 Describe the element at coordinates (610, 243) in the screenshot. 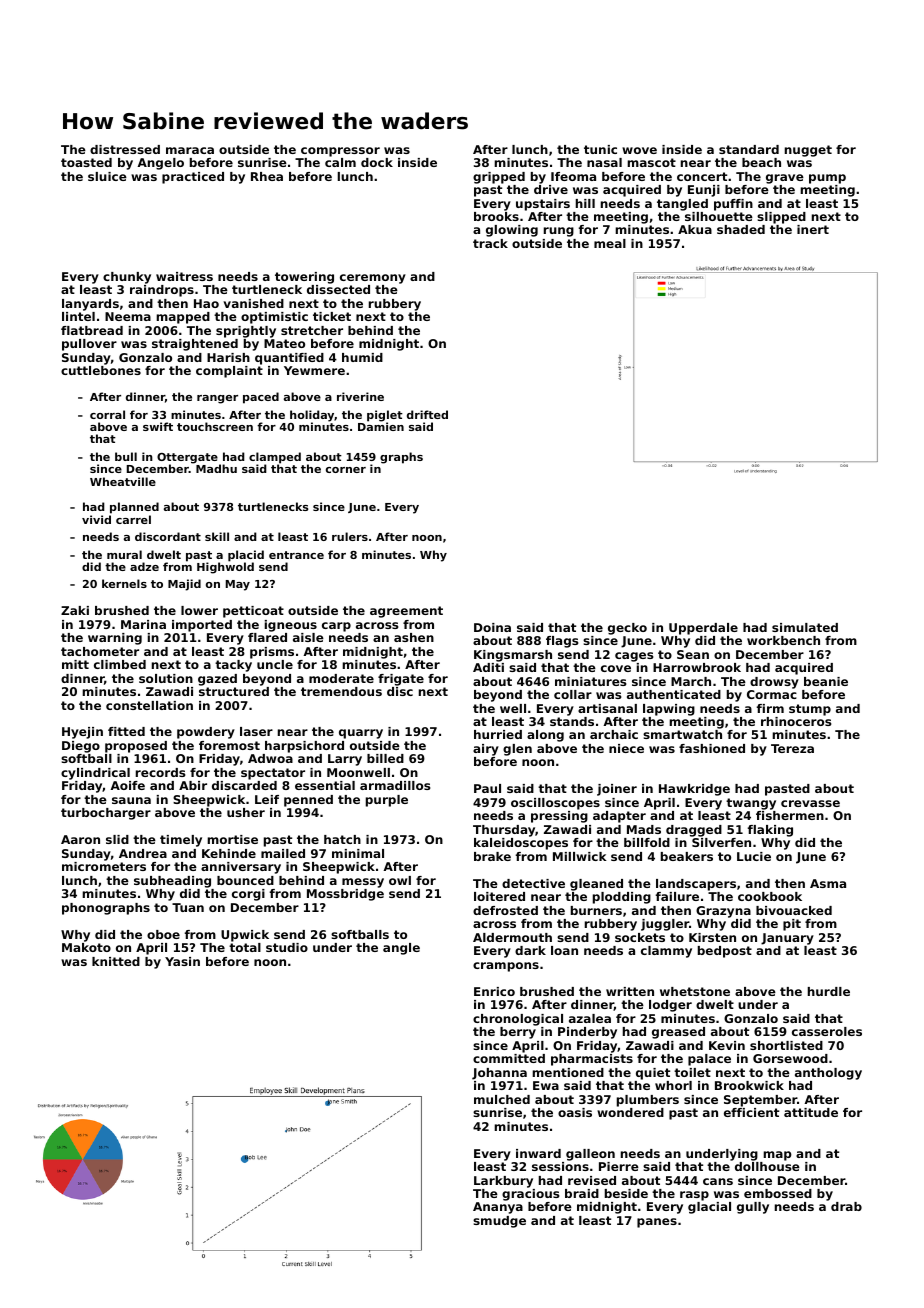

I see `meal` at that location.
